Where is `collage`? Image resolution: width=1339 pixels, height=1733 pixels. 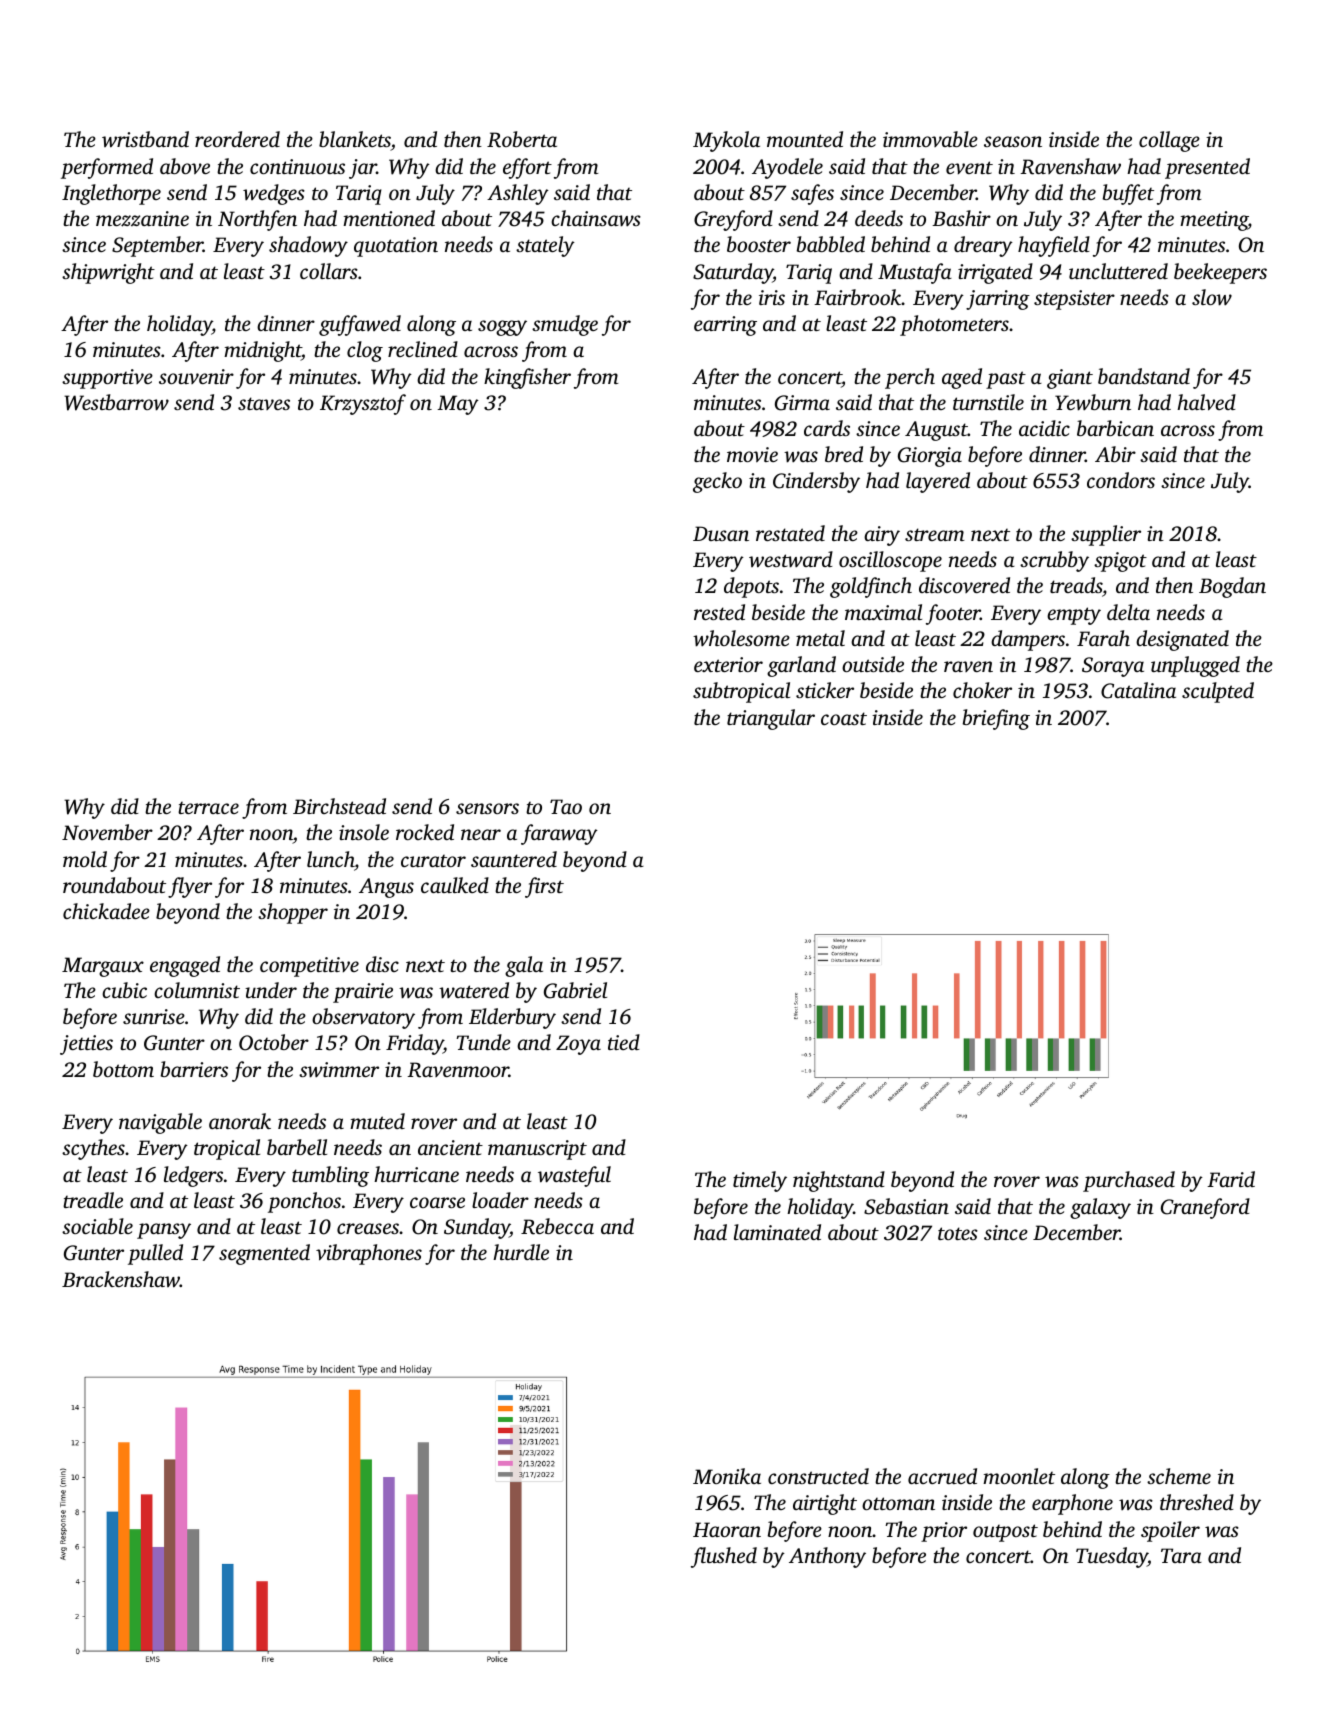 collage is located at coordinates (1169, 141).
